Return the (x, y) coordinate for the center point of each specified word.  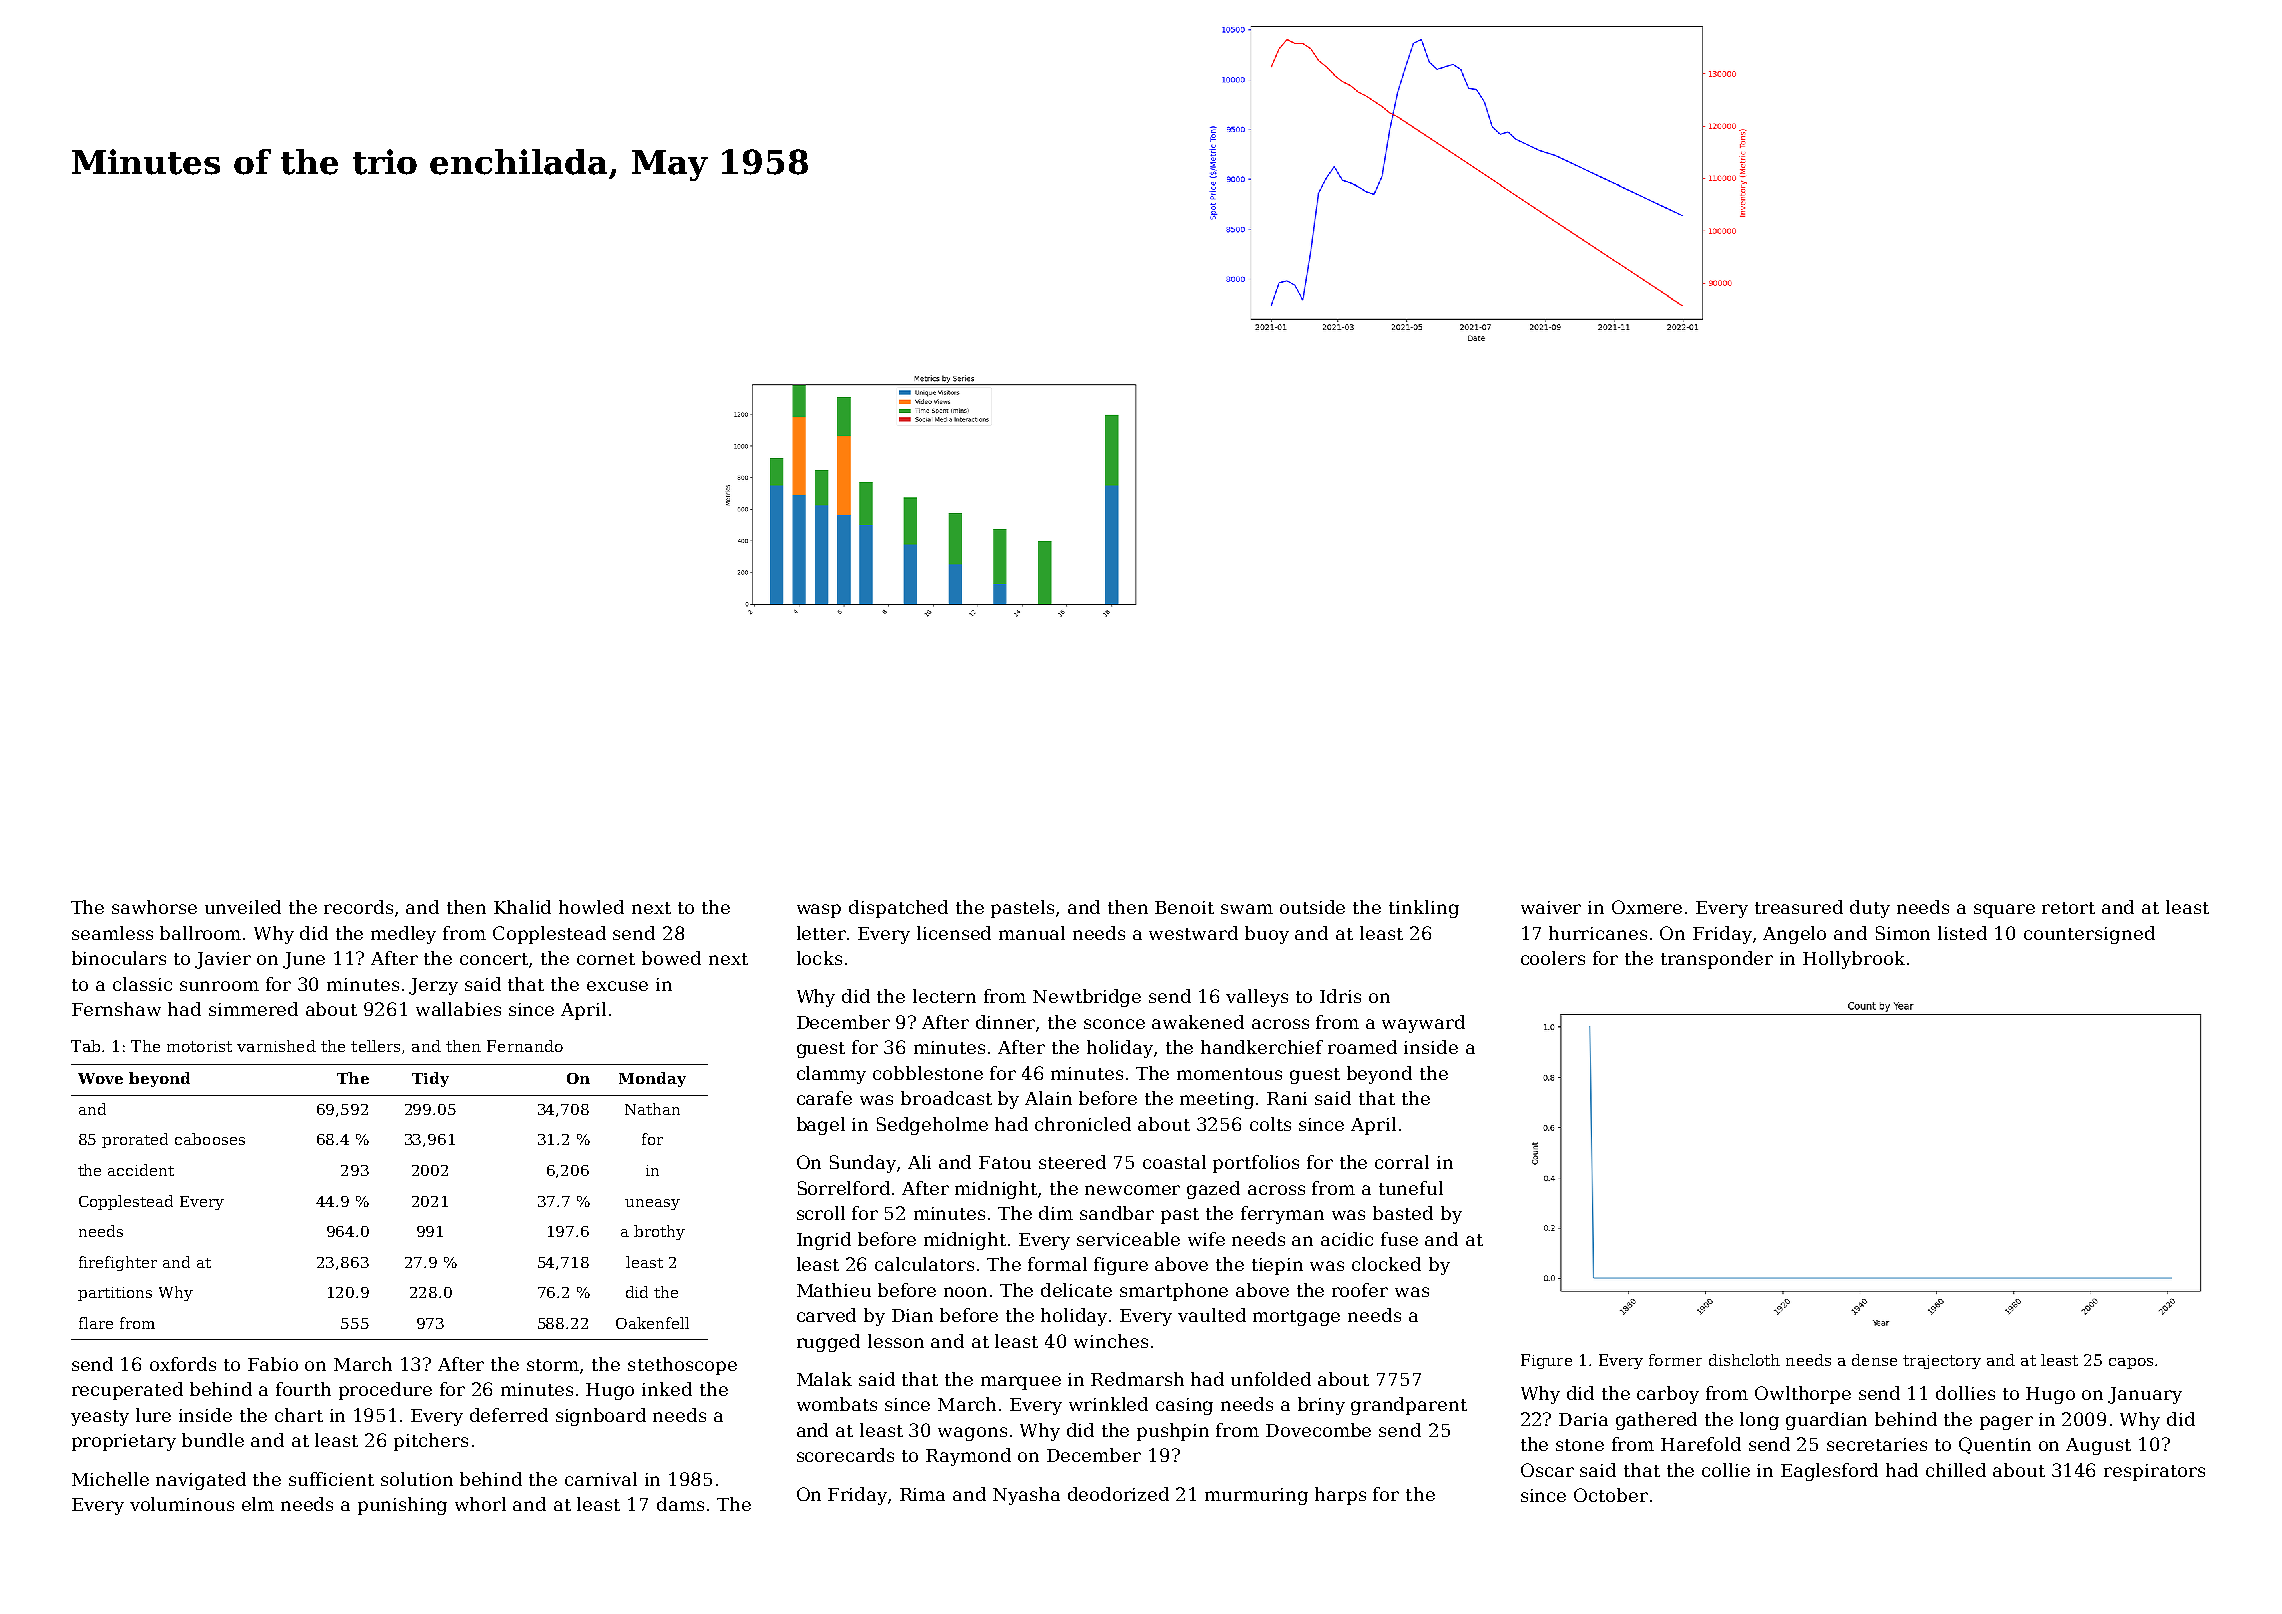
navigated (201, 1481)
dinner (1005, 1022)
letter (821, 933)
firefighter (118, 1263)
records (358, 907)
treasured (1799, 907)
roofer (1360, 1290)
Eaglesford (1829, 1472)
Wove (100, 1078)
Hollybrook (1854, 960)
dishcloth (1744, 1360)
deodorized (1118, 1494)
